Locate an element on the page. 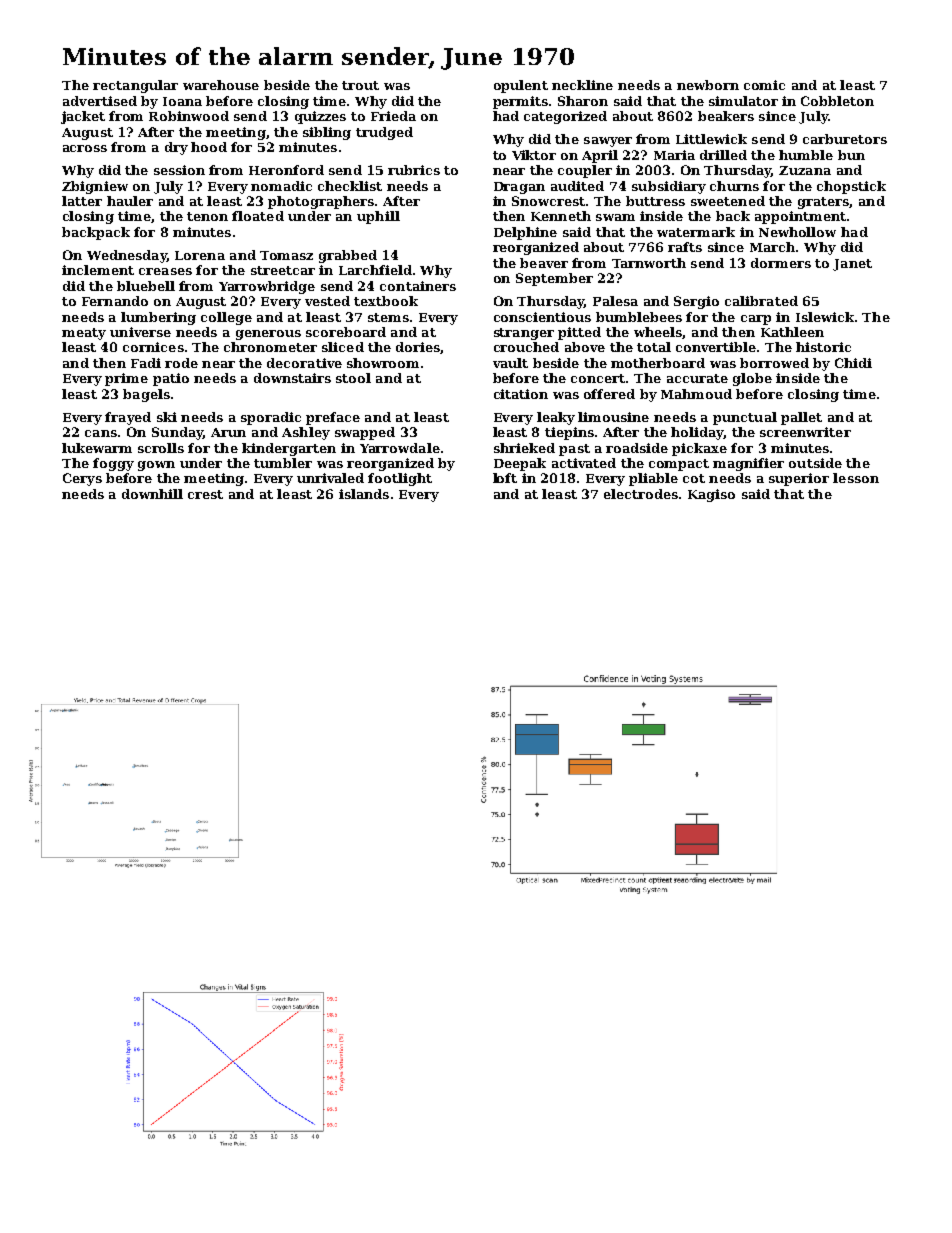 The image size is (952, 1233). sawyer is located at coordinates (608, 142).
